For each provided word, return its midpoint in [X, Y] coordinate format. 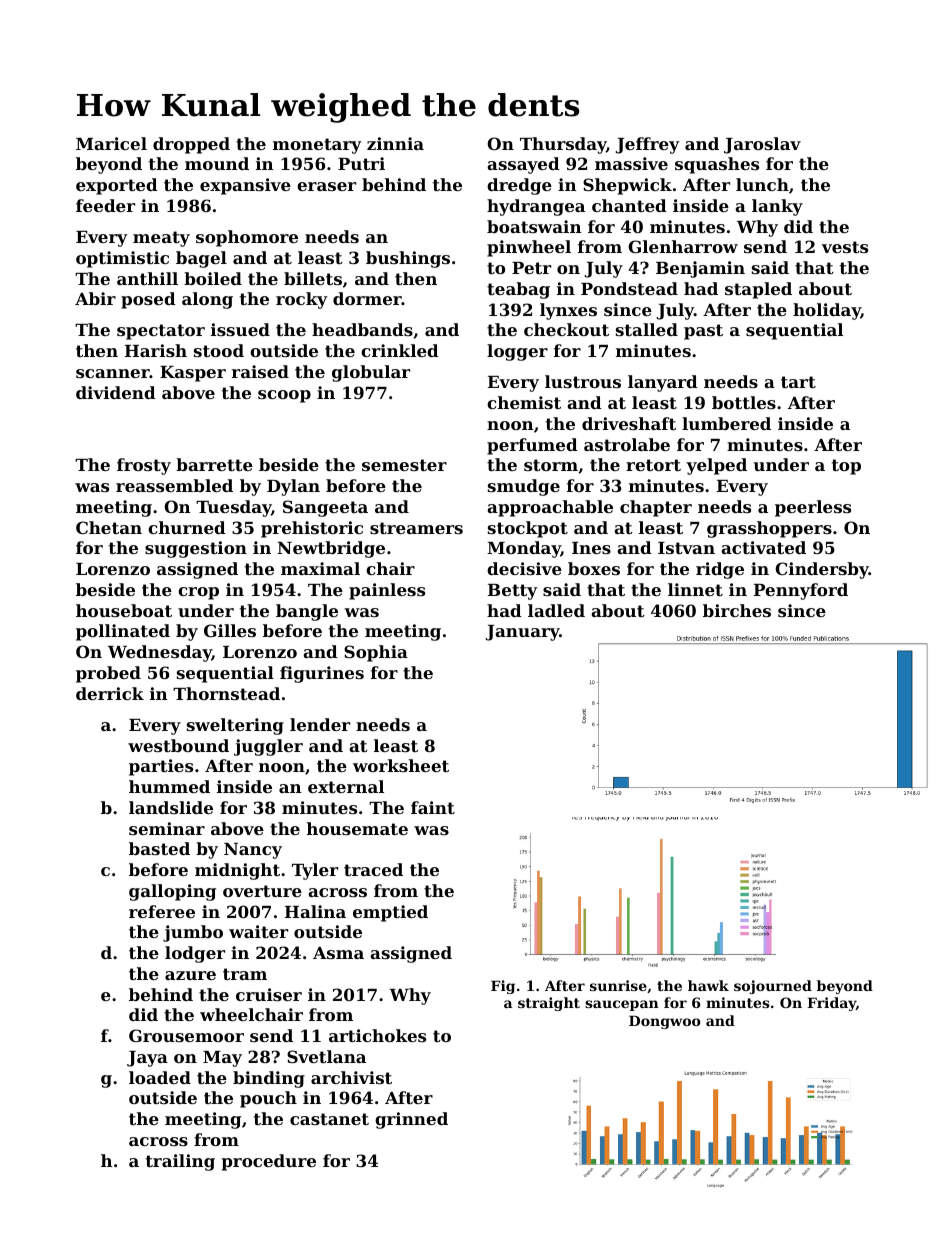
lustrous [583, 381]
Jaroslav [762, 145]
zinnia [395, 143]
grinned [411, 1120]
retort [653, 465]
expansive [245, 186]
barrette [214, 464]
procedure [269, 1162]
